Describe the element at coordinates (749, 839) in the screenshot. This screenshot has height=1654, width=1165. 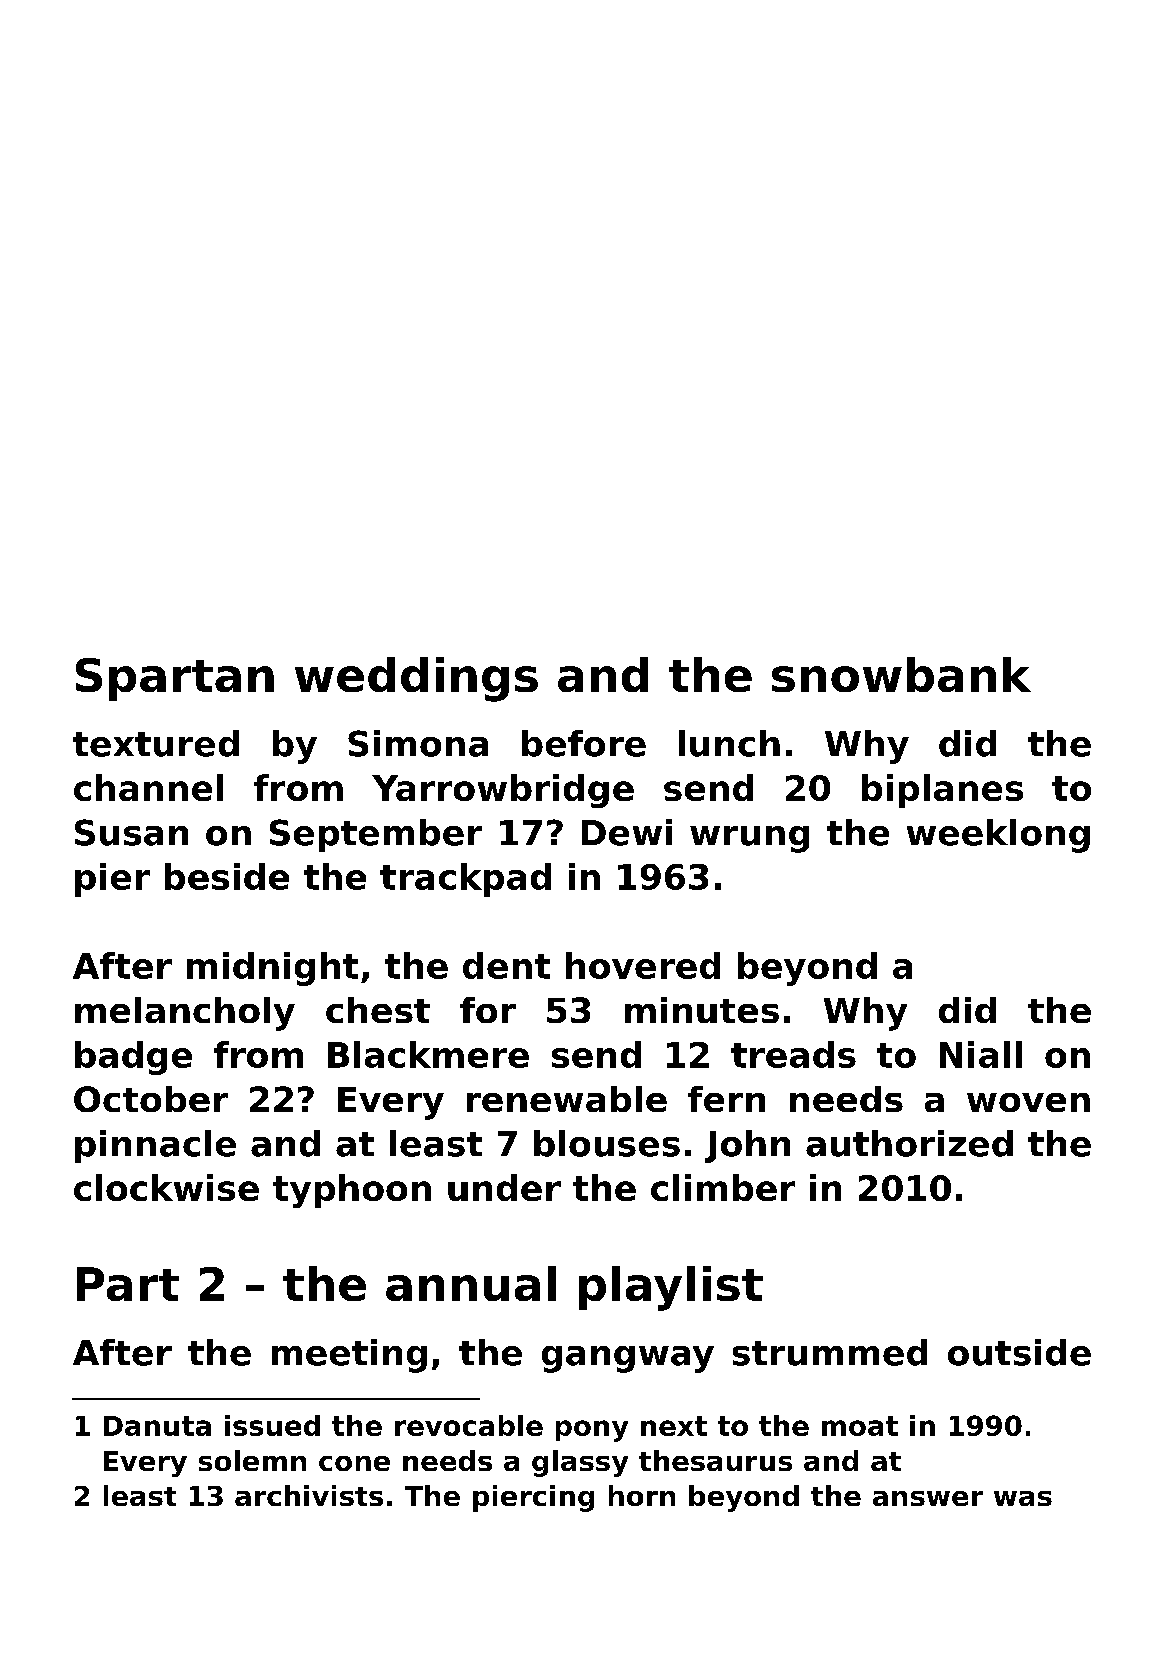
I see `wrung` at that location.
